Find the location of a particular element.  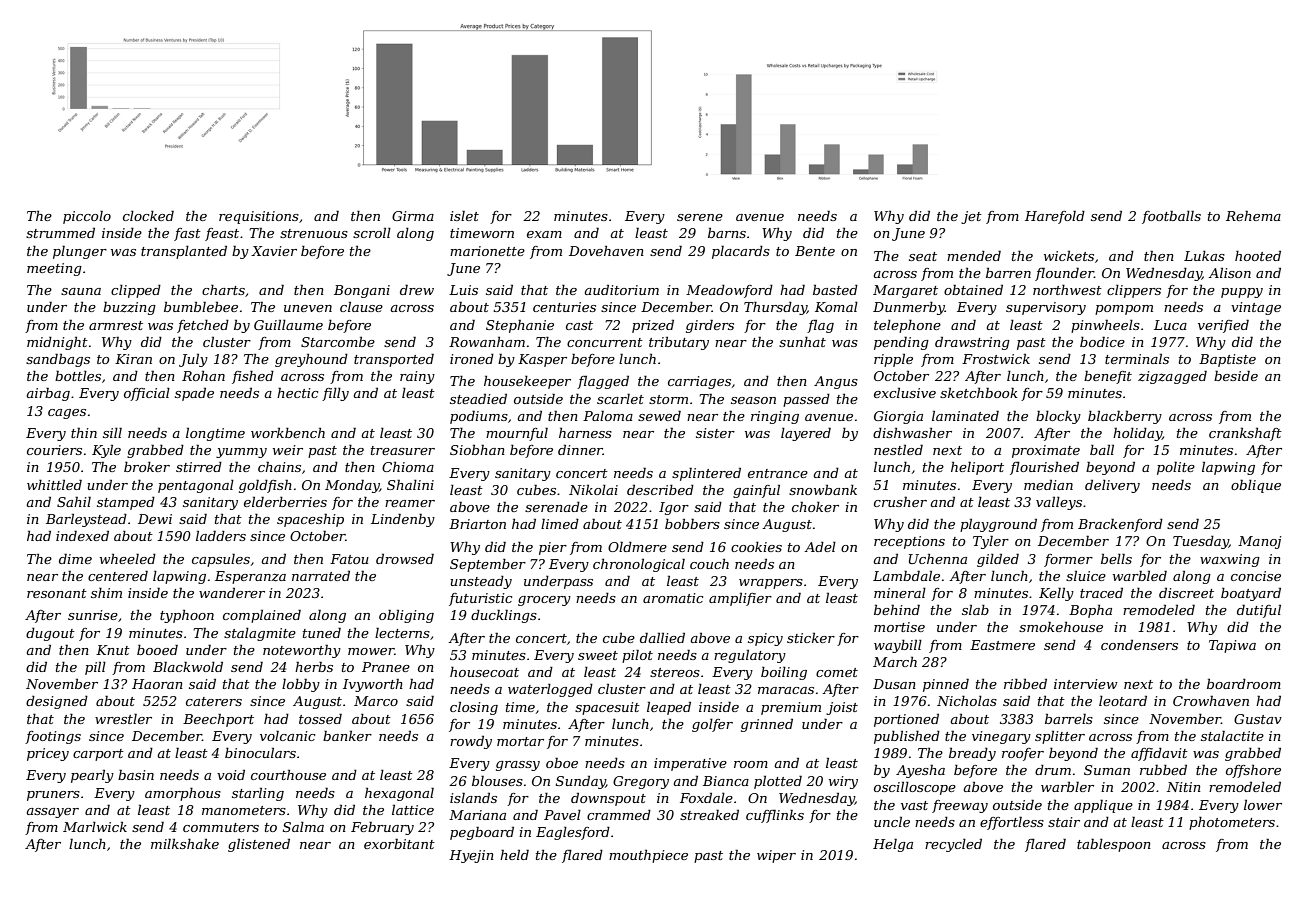

entrance is located at coordinates (778, 473).
